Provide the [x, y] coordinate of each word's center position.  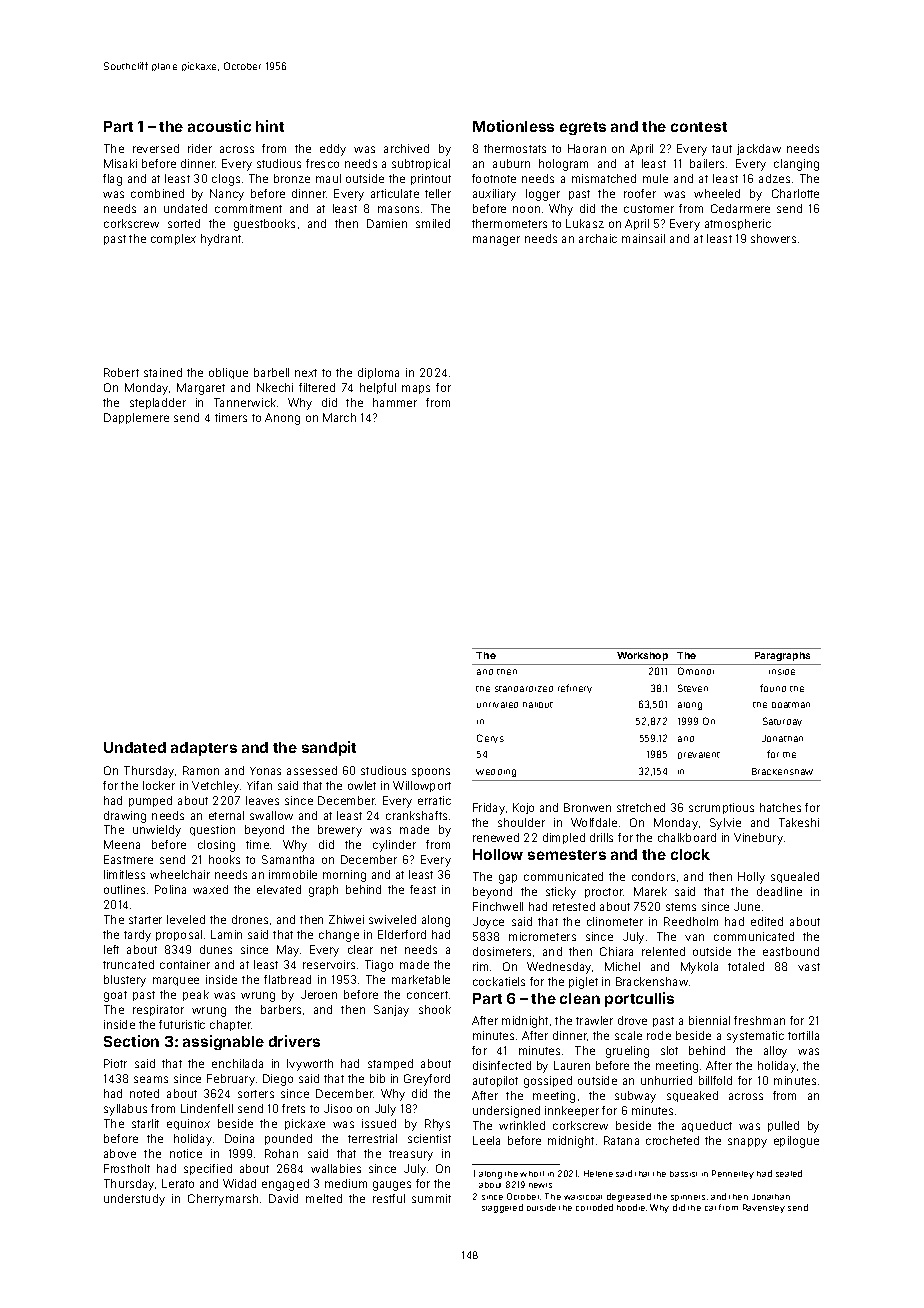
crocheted [672, 1140]
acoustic [219, 126]
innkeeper [572, 1111]
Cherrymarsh [223, 1200]
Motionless [513, 126]
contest [699, 127]
